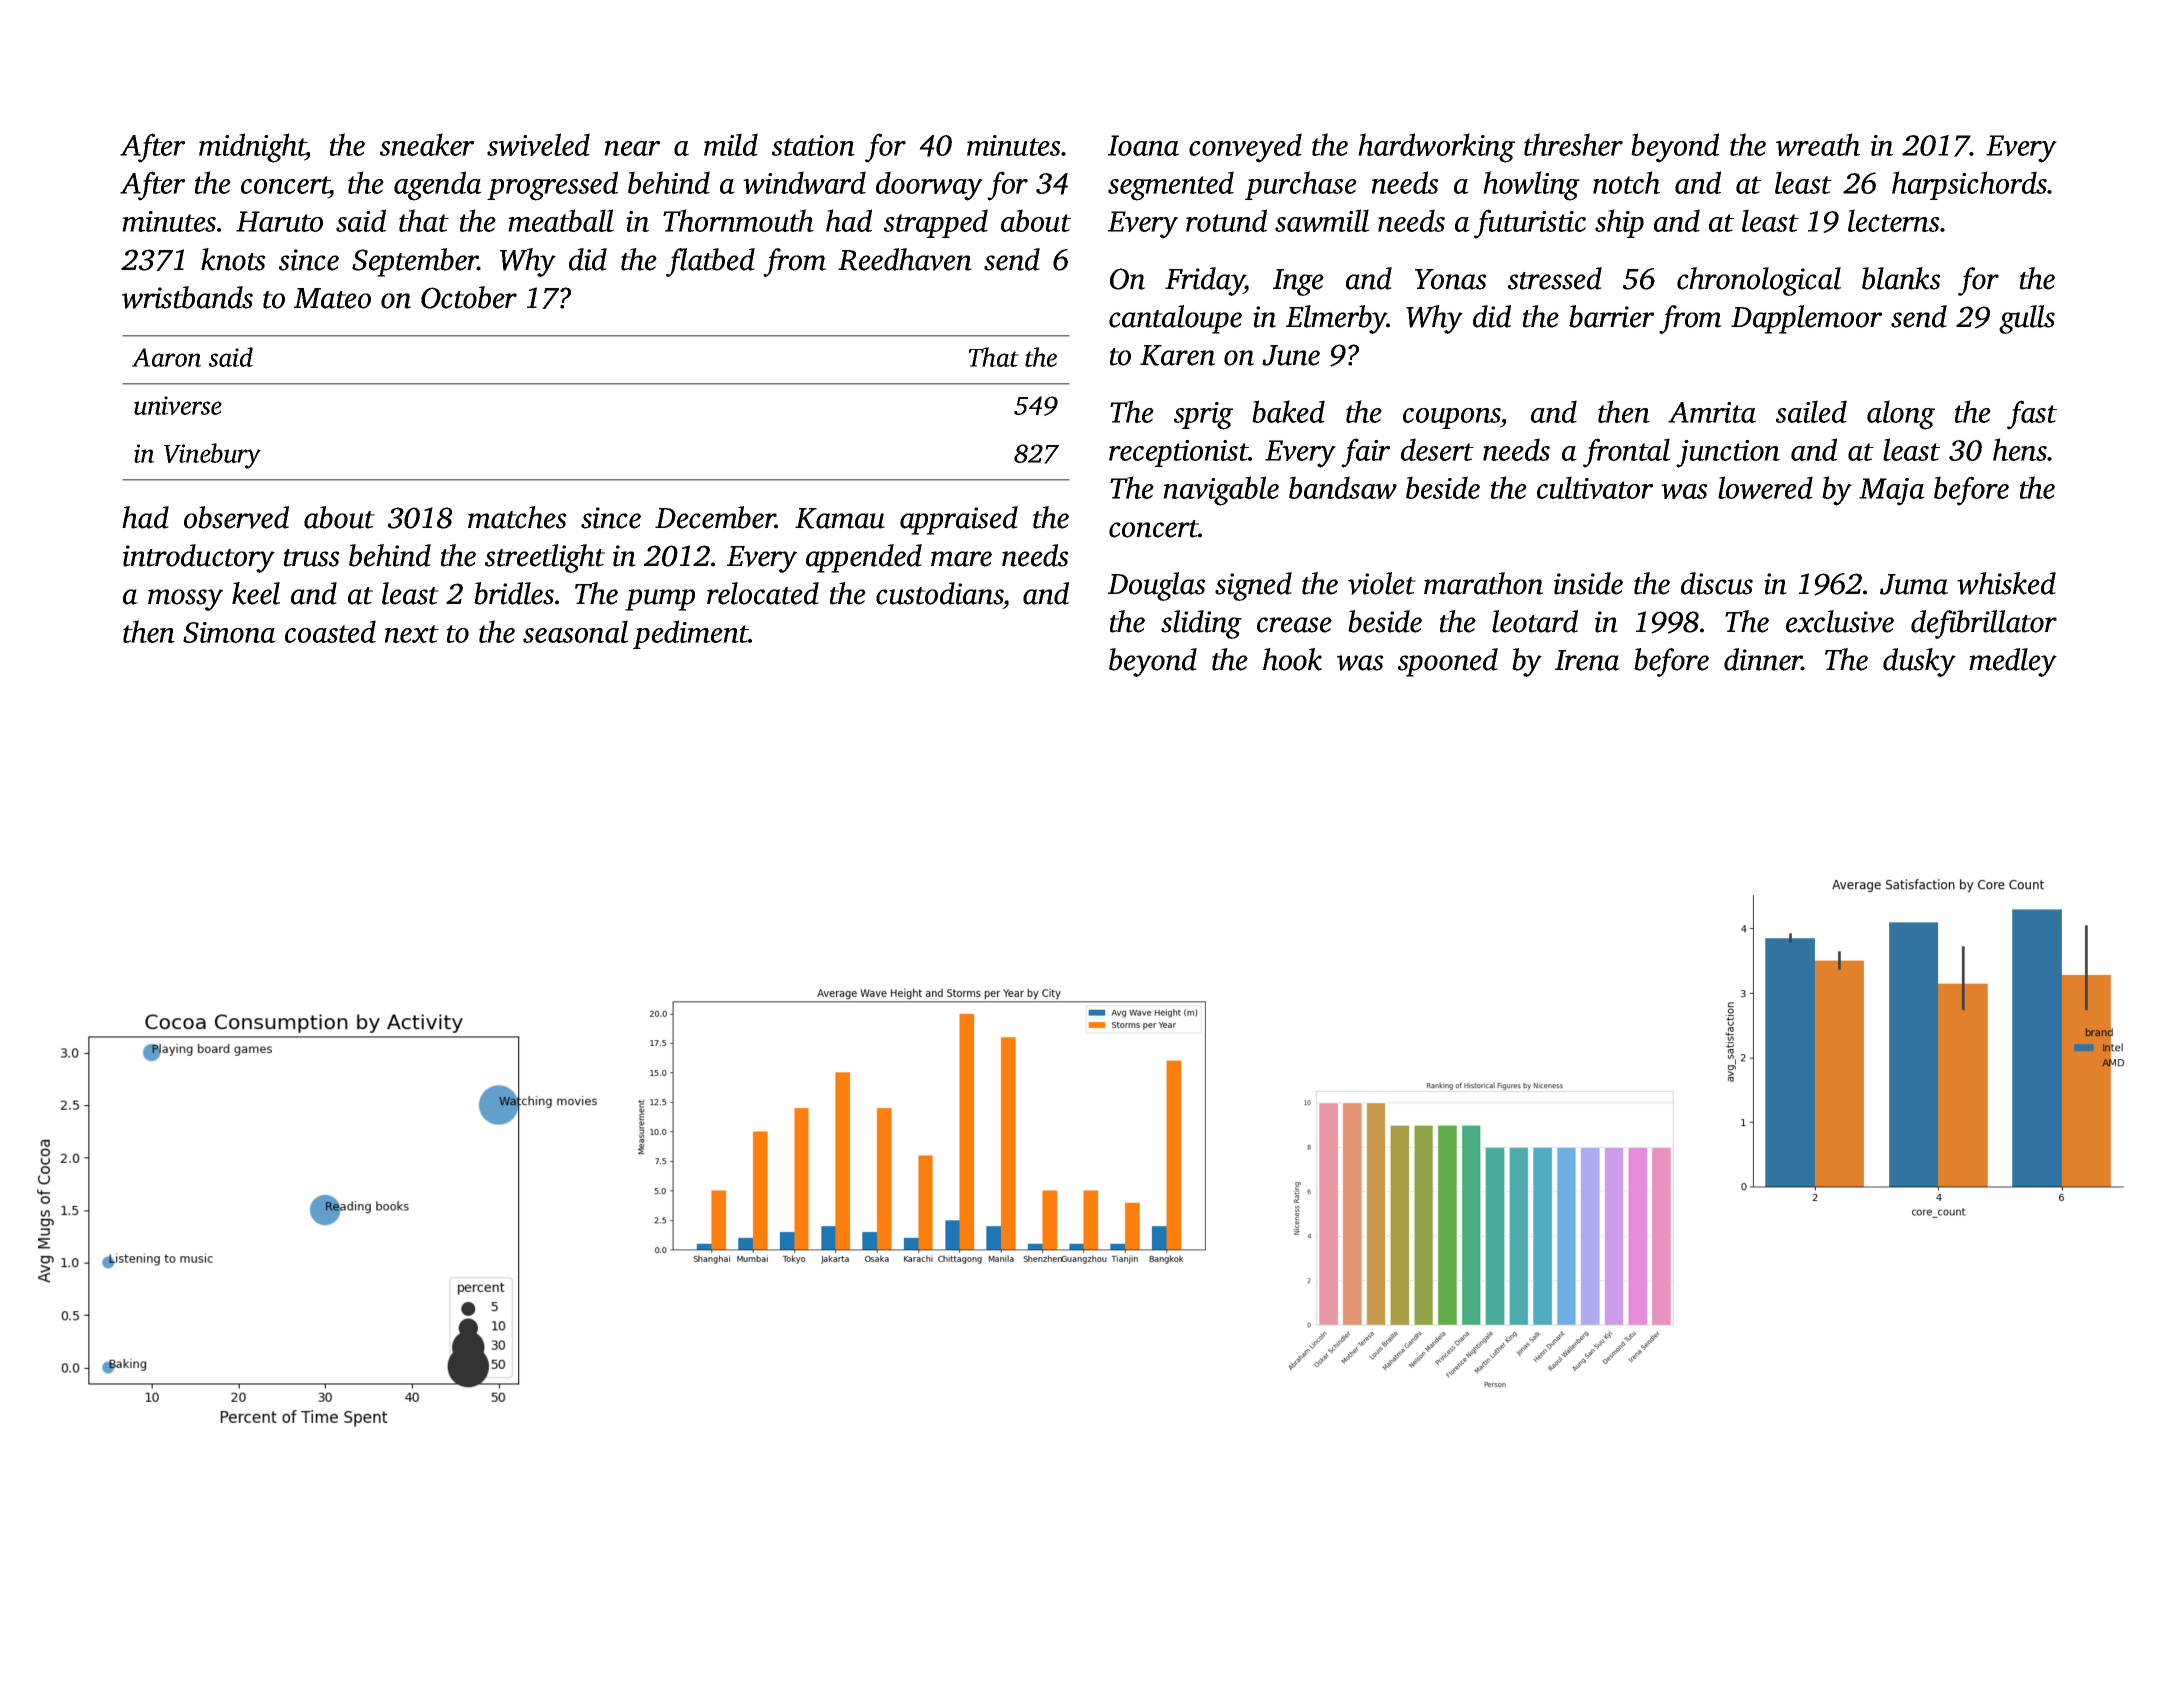 The height and width of the screenshot is (1683, 2178). What do you see at coordinates (1292, 659) in the screenshot?
I see `hook` at bounding box center [1292, 659].
